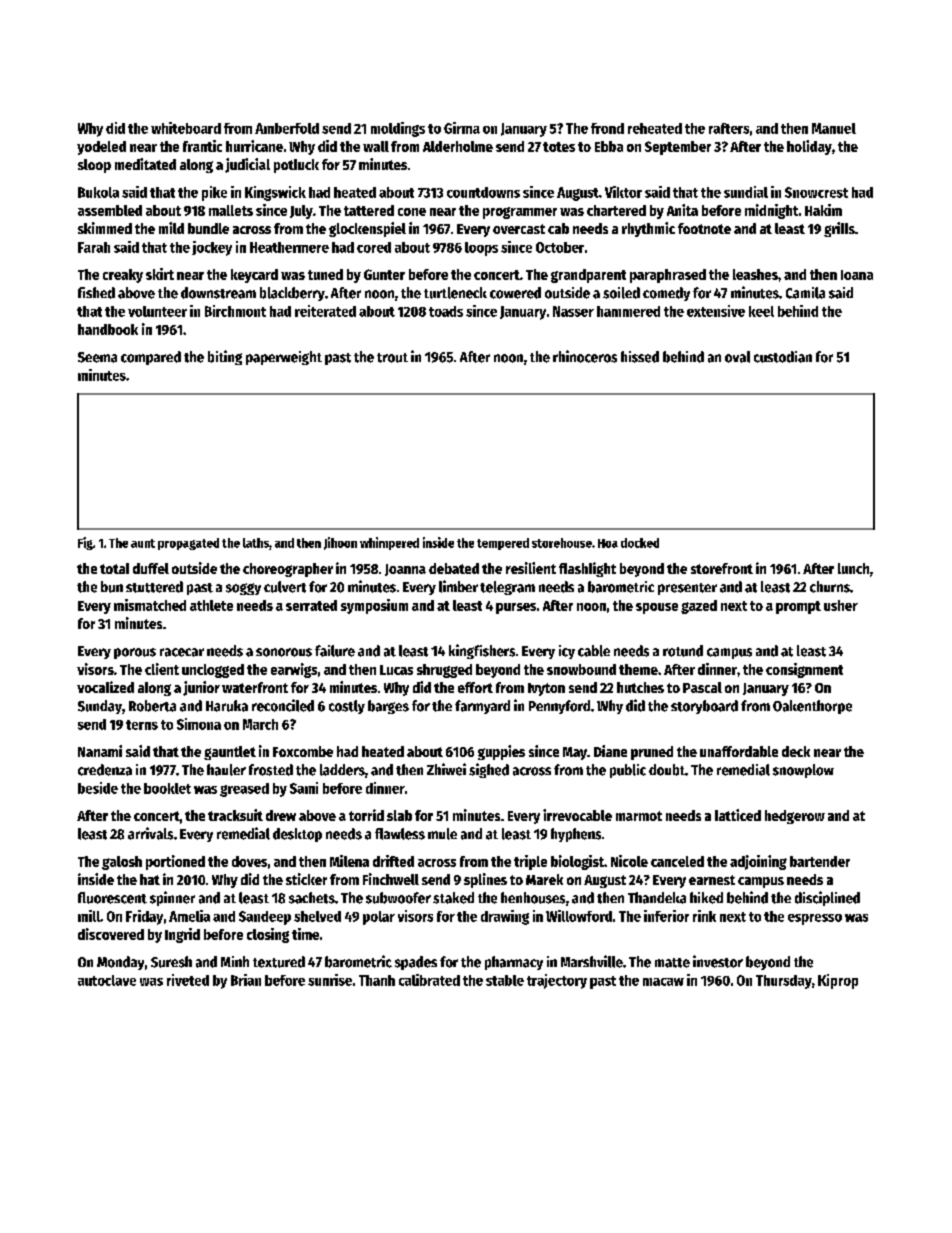 The width and height of the document is (952, 1233). Describe the element at coordinates (412, 212) in the document. I see `cone` at that location.
